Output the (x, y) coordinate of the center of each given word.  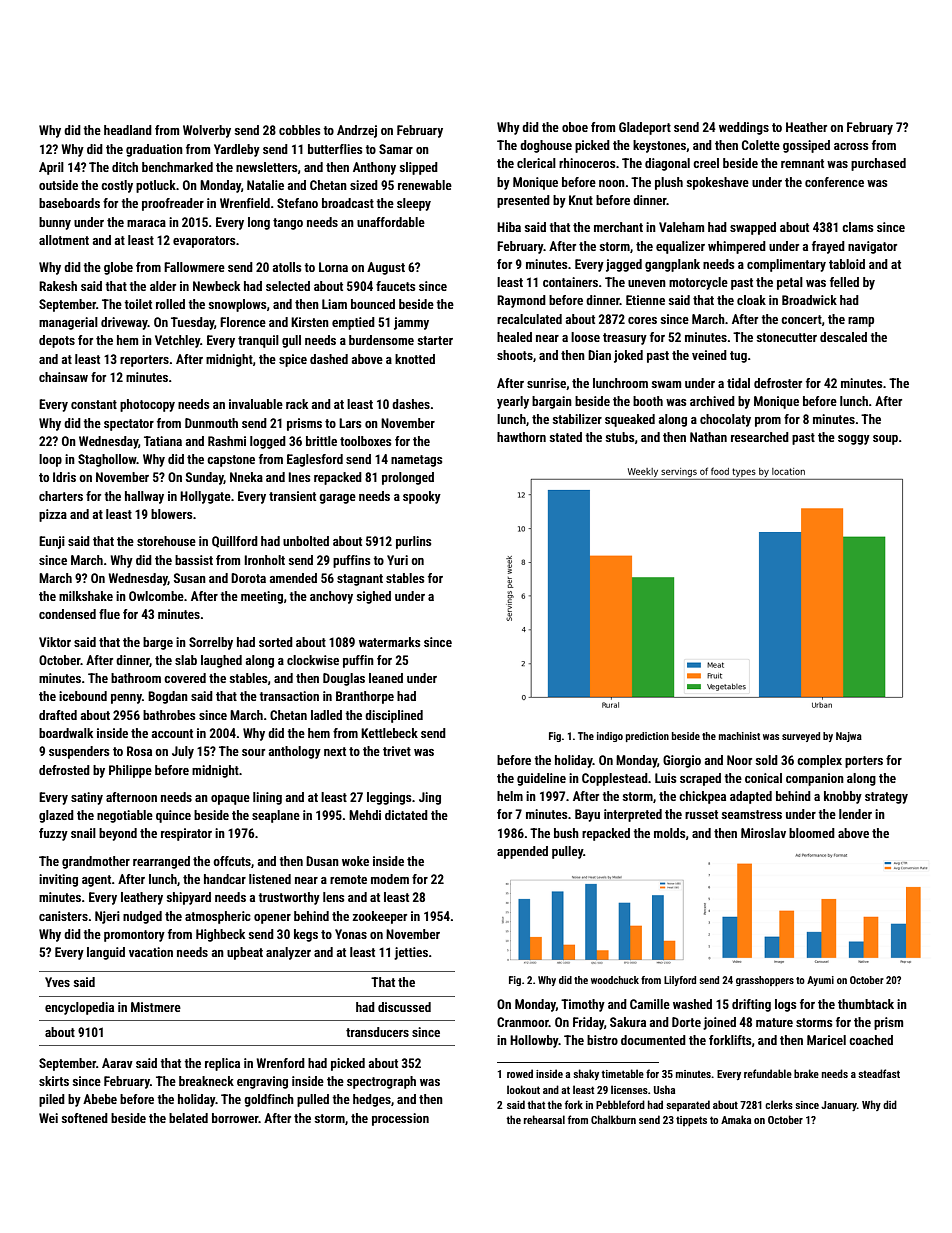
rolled (170, 304)
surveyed (801, 737)
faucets (395, 286)
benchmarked (177, 167)
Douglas (344, 679)
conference (834, 182)
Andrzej (357, 131)
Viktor (55, 642)
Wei (48, 1118)
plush (669, 183)
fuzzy (53, 834)
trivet (397, 751)
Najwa (849, 737)
